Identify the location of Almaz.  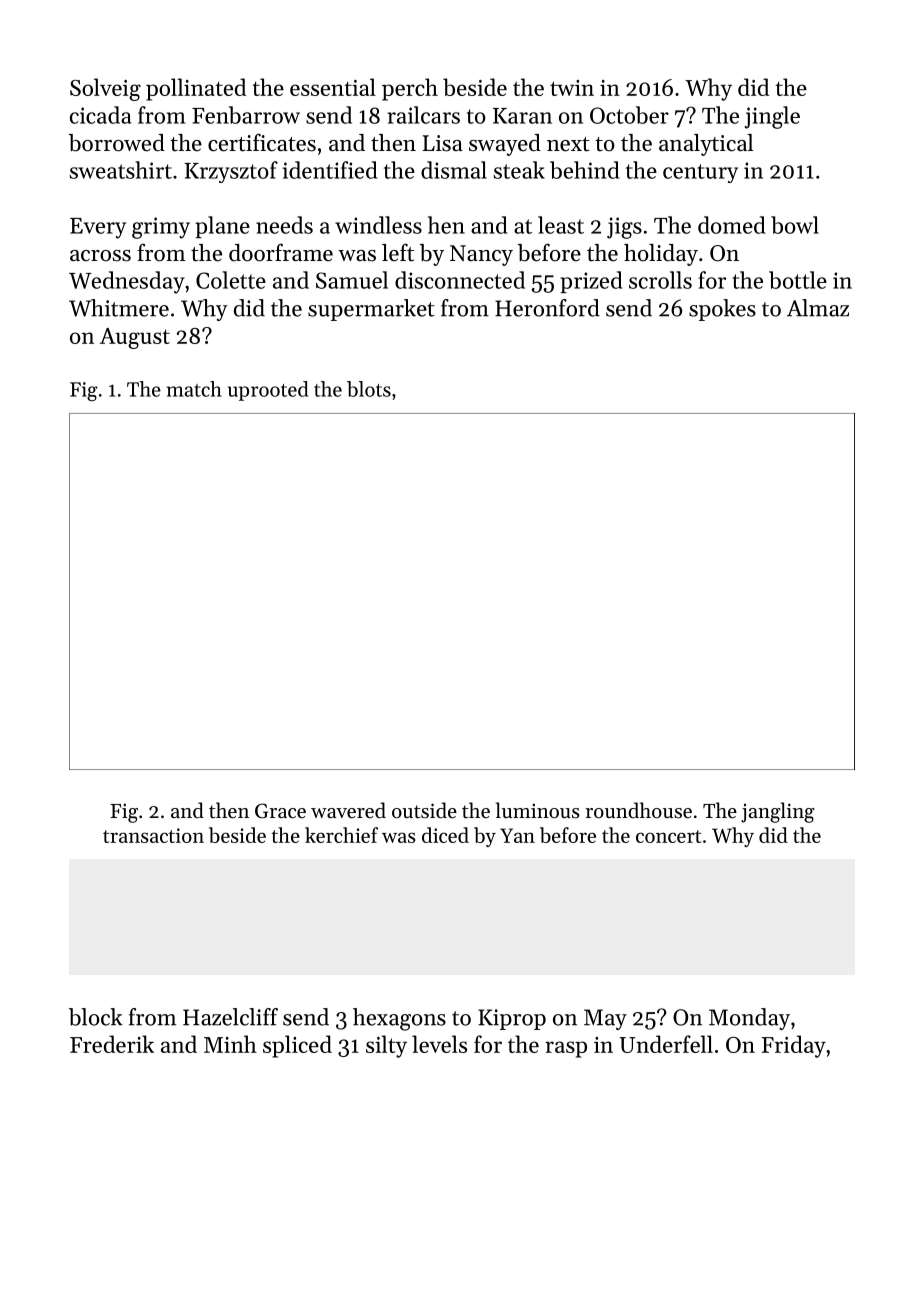
(818, 308).
